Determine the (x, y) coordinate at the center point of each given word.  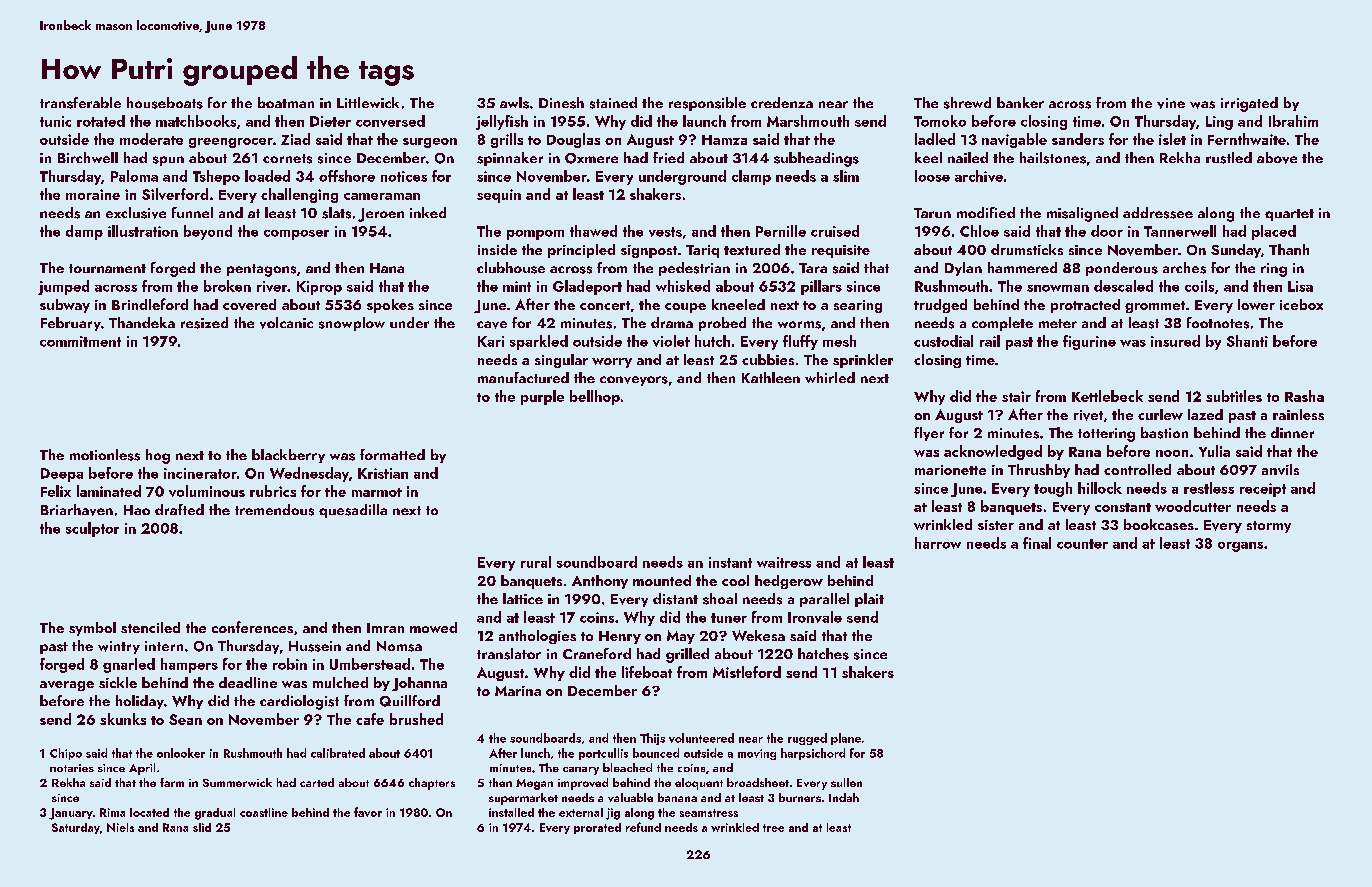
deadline (248, 682)
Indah (844, 797)
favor (368, 812)
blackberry (288, 456)
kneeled (738, 304)
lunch (535, 753)
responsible (707, 104)
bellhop (595, 397)
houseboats (165, 103)
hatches (823, 654)
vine (1171, 103)
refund (643, 827)
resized (204, 323)
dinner (1292, 432)
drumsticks (1027, 249)
